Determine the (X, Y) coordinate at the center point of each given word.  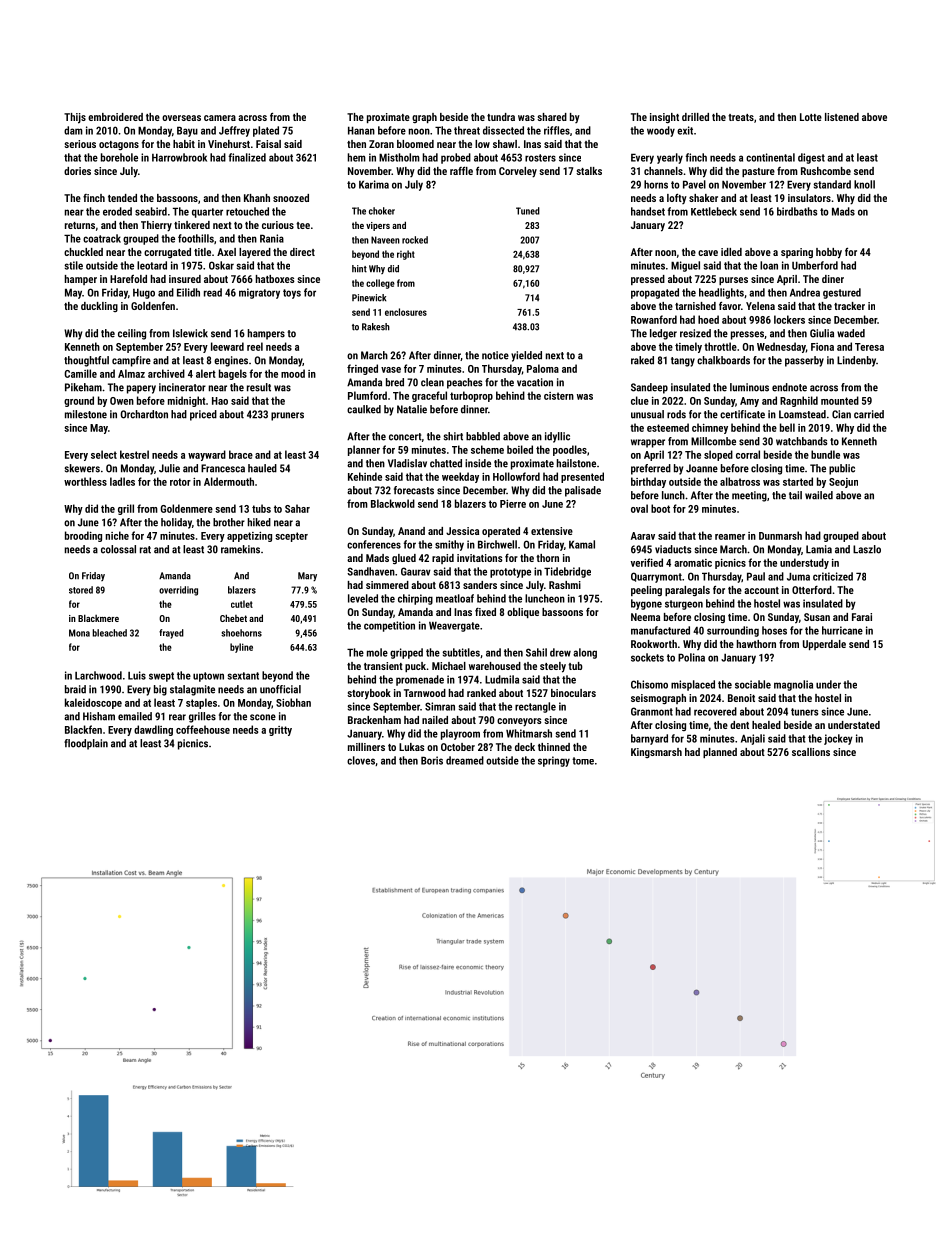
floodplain (86, 744)
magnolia (793, 685)
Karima (374, 184)
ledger (663, 334)
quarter (207, 213)
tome (583, 761)
